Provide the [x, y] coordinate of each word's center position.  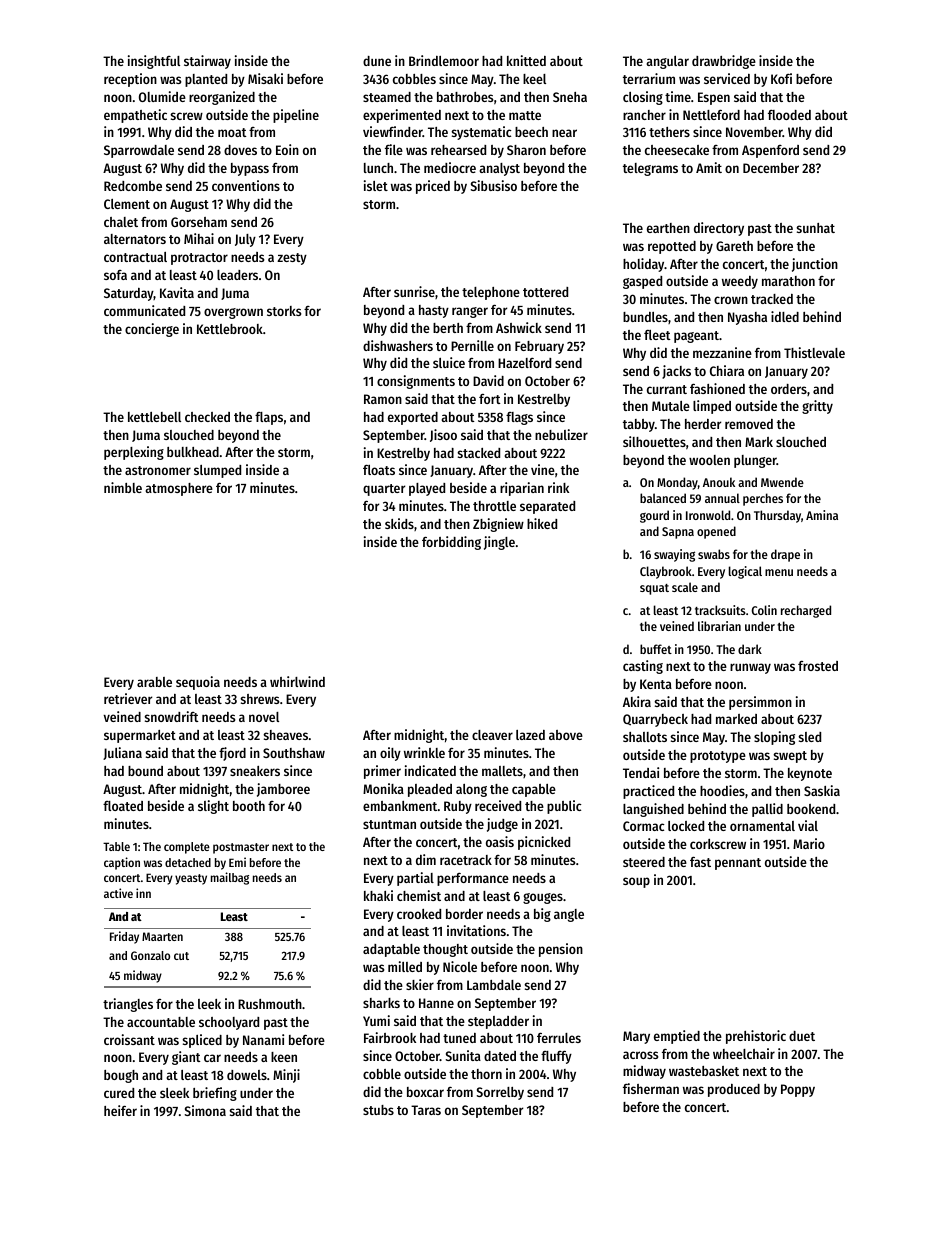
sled [809, 737]
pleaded [430, 790]
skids [399, 523]
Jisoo [443, 435]
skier [420, 984]
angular [667, 62]
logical [745, 572]
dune [377, 61]
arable [154, 682]
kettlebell [154, 417]
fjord [232, 754]
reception [130, 80]
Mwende [782, 482]
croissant [129, 1039]
